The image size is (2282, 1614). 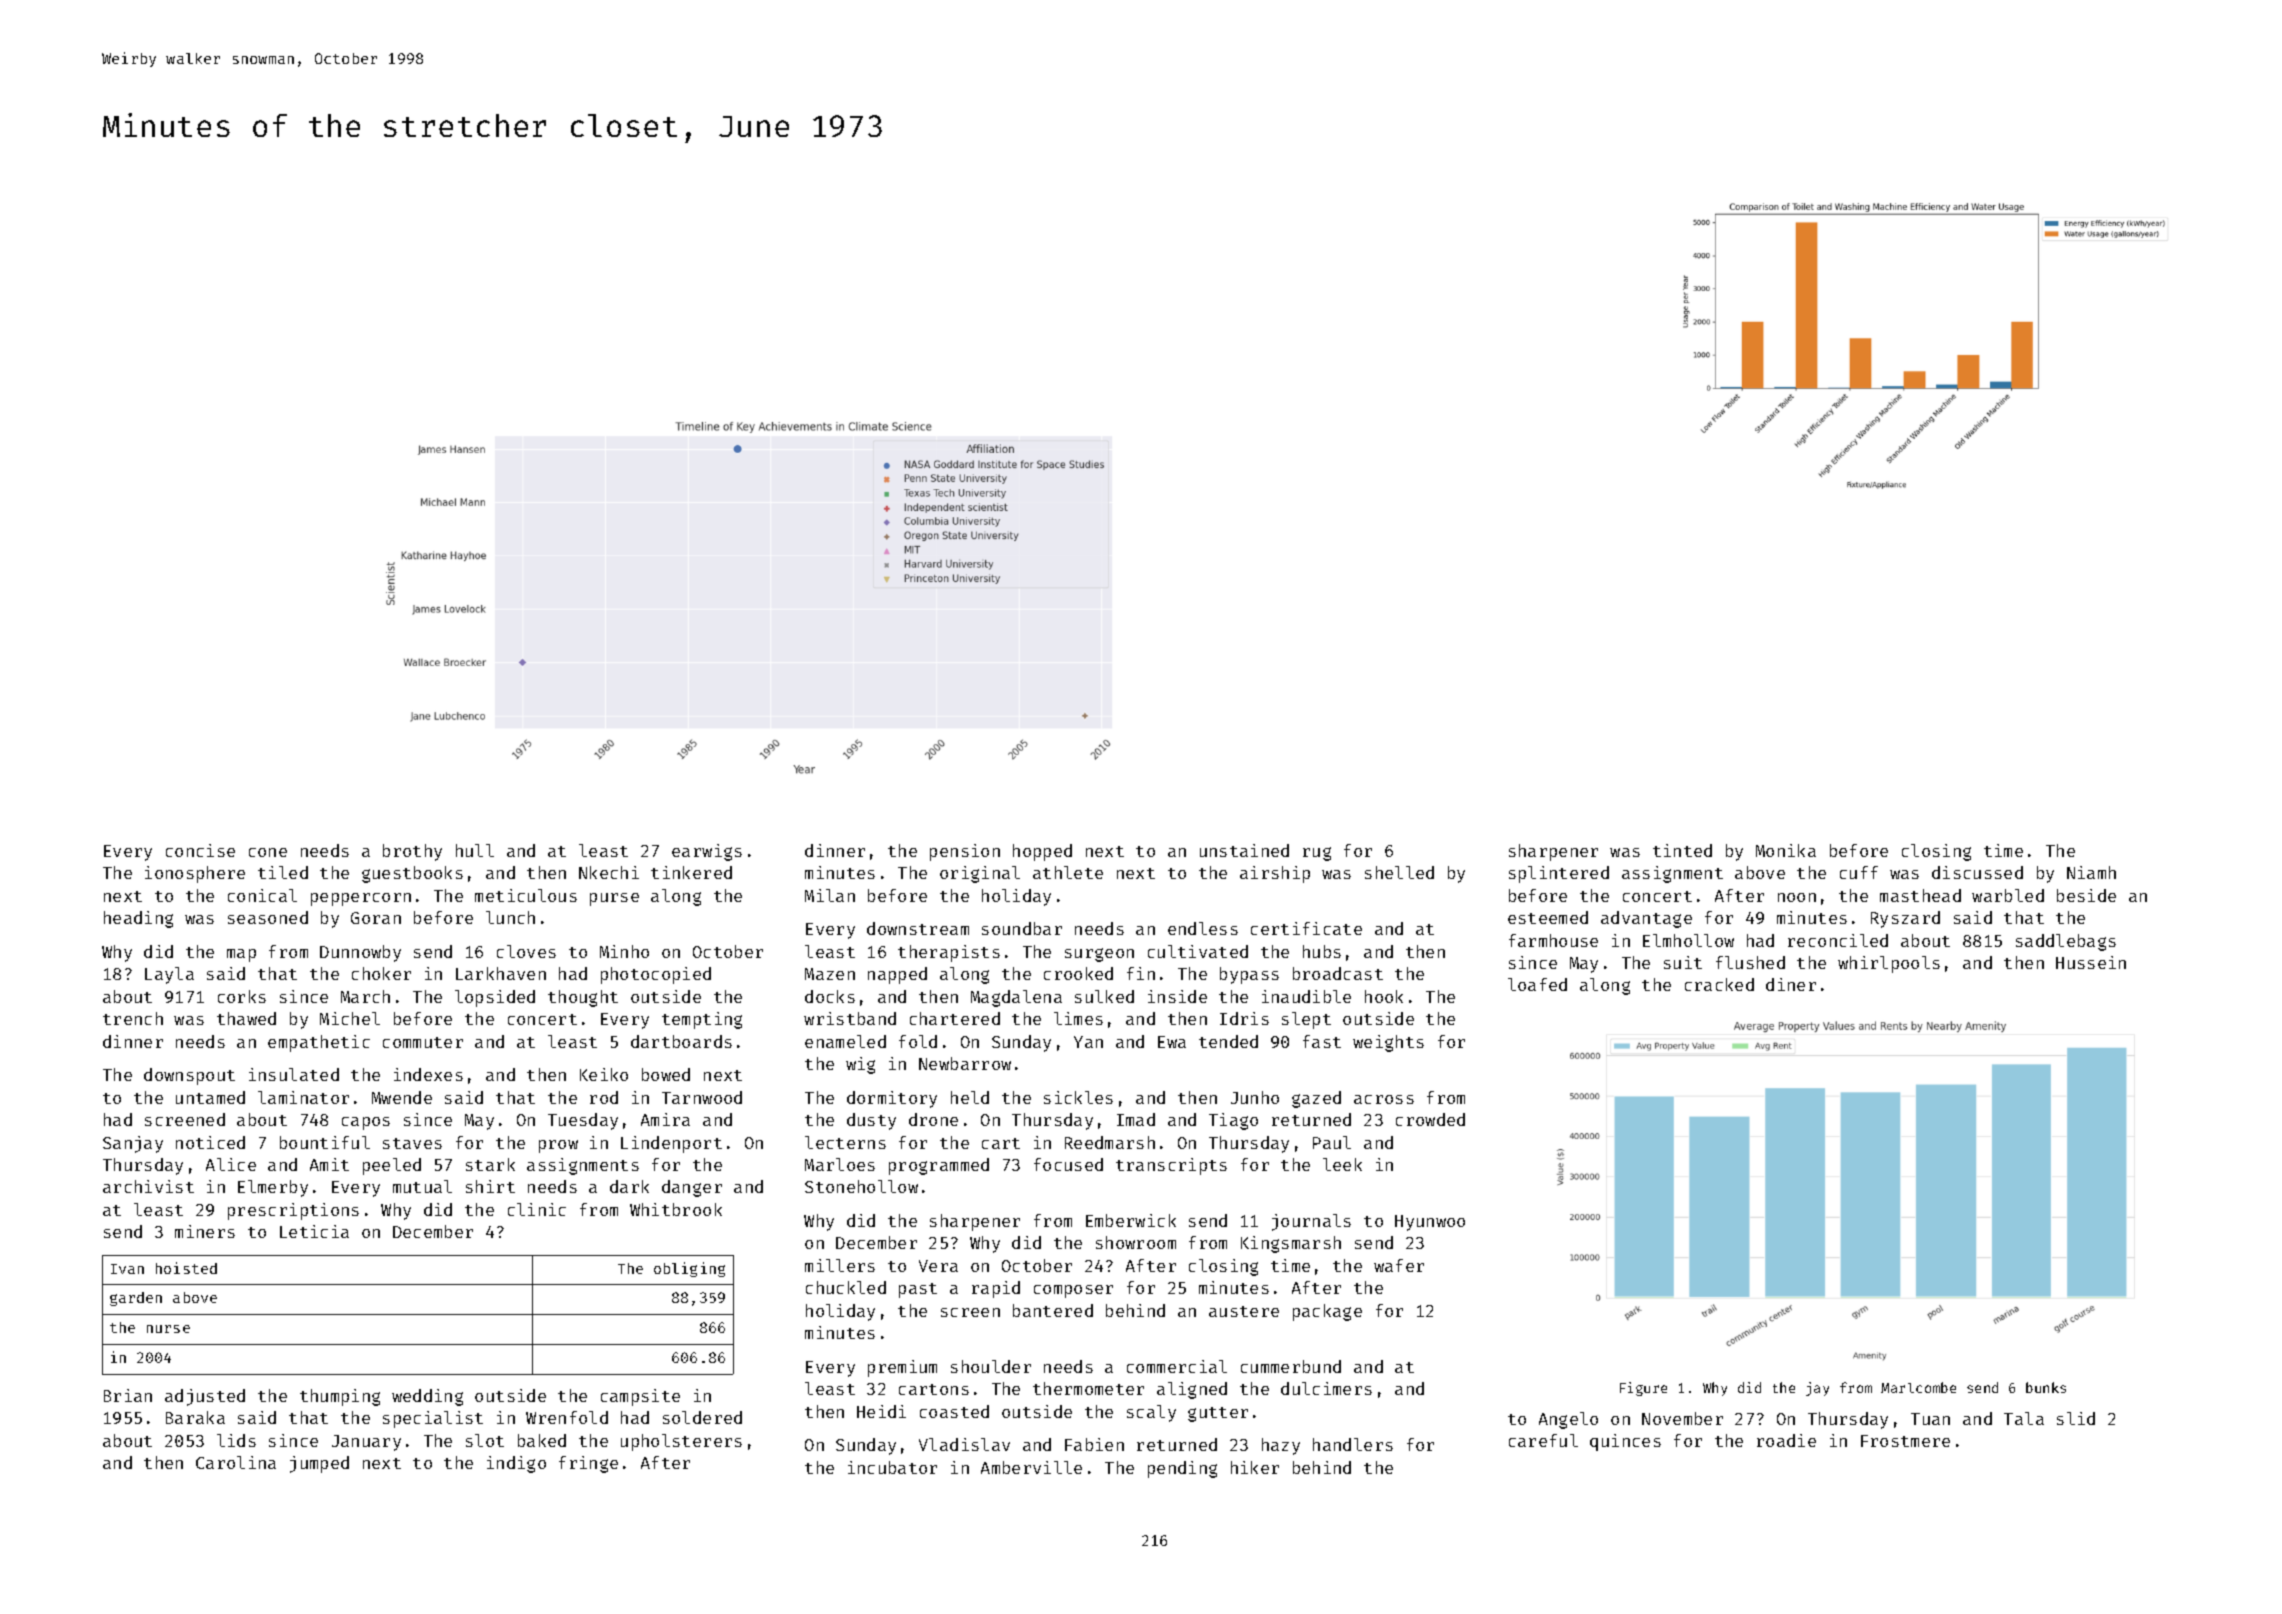 I want to click on Larkhaven, so click(x=501, y=973).
